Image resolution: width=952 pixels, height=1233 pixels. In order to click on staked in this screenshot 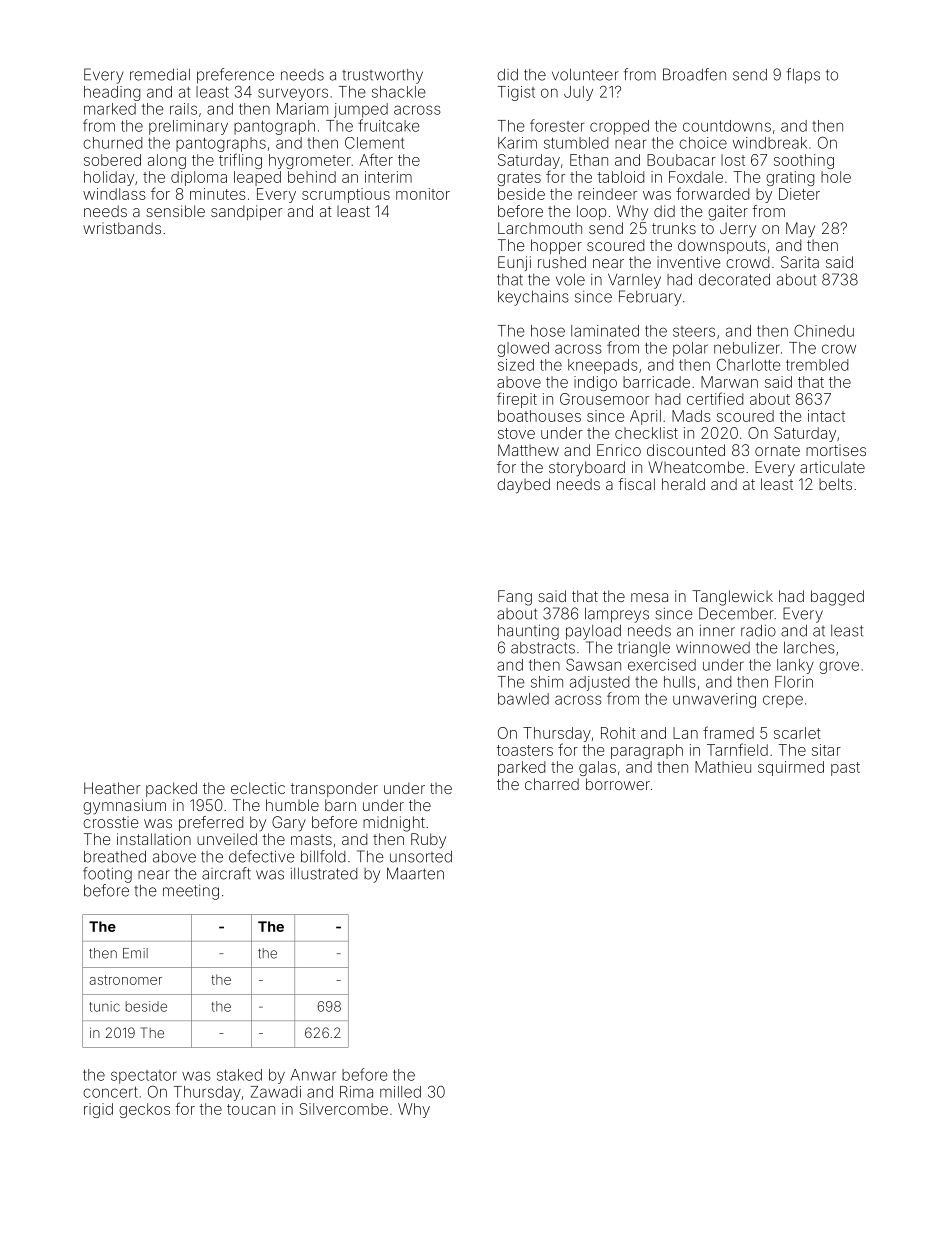, I will do `click(239, 1075)`.
